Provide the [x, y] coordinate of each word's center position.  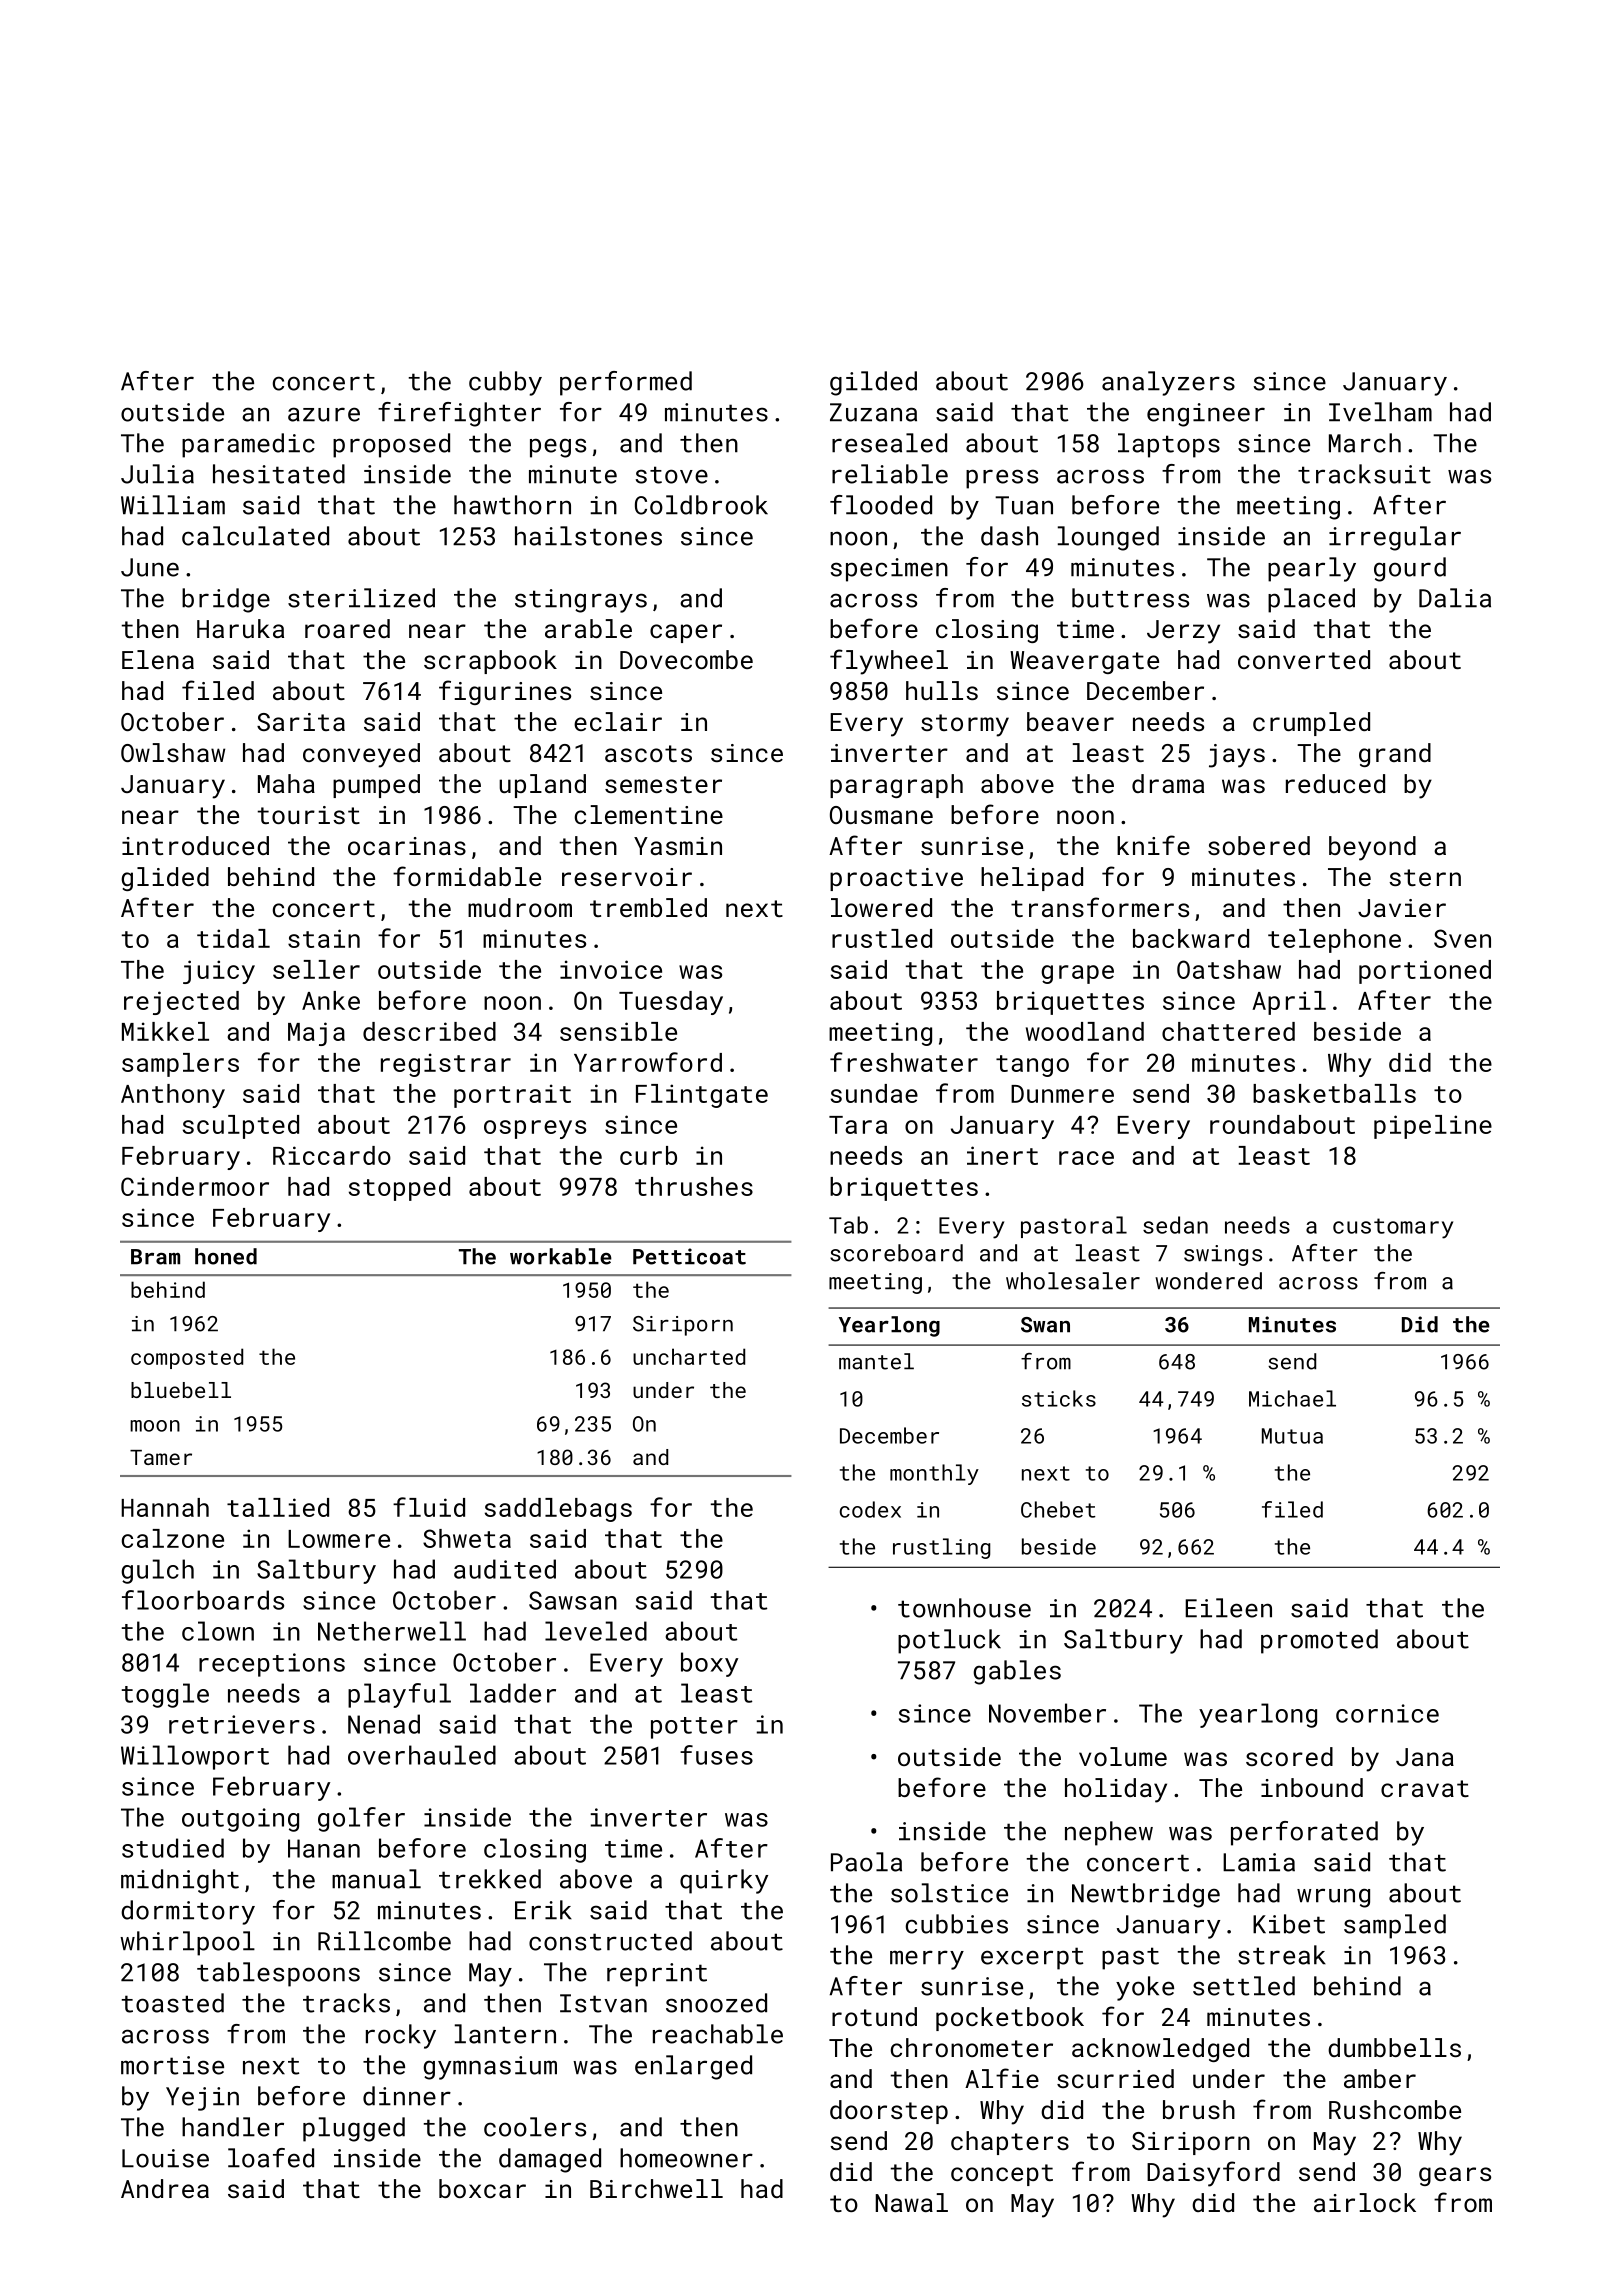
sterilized [361, 598]
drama [1168, 783]
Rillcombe [384, 1941]
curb [648, 1155]
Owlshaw [173, 752]
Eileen [1228, 1608]
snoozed [716, 2003]
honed [226, 1256]
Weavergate [1084, 662]
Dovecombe [686, 659]
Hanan [324, 1848]
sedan [1175, 1225]
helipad [1032, 879]
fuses [716, 1755]
